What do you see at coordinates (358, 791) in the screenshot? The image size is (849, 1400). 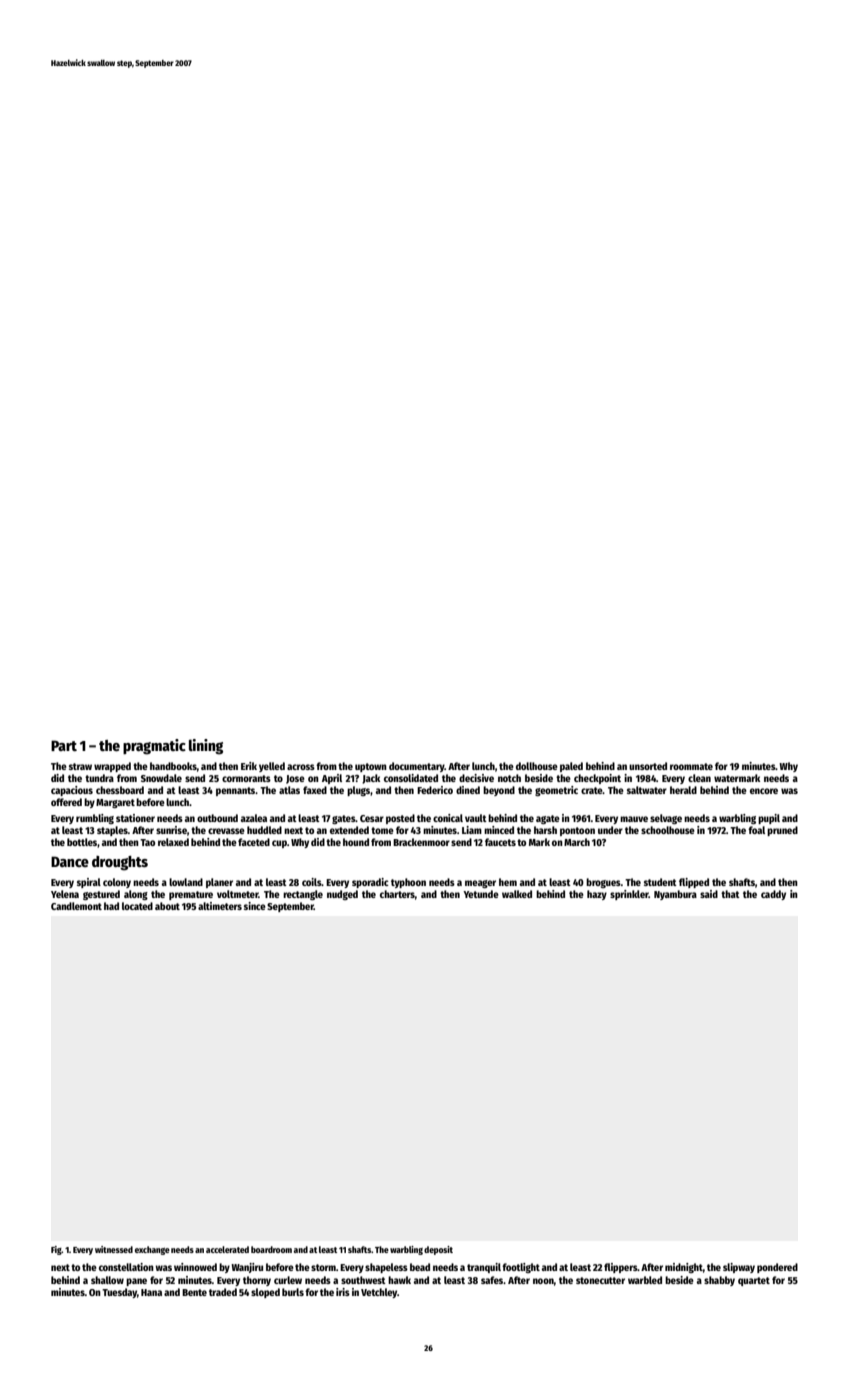 I see `plugs` at bounding box center [358, 791].
